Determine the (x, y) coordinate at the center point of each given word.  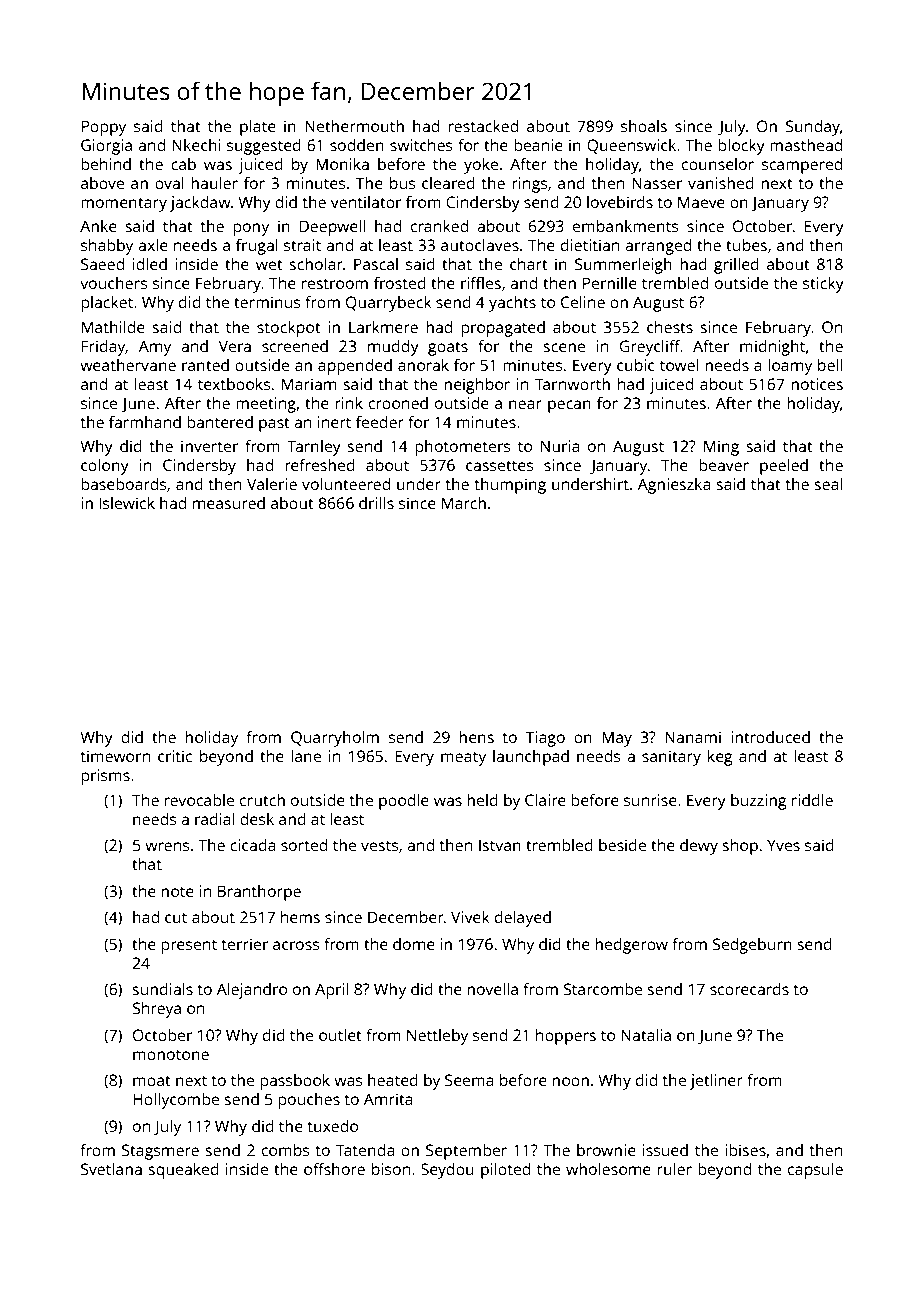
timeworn (115, 756)
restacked (483, 126)
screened (295, 346)
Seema (469, 1080)
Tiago (545, 739)
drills (376, 503)
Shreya (157, 1010)
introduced (770, 737)
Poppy (104, 128)
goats (448, 348)
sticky (823, 285)
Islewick (127, 503)
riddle (812, 800)
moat (152, 1080)
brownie (606, 1150)
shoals (644, 126)
